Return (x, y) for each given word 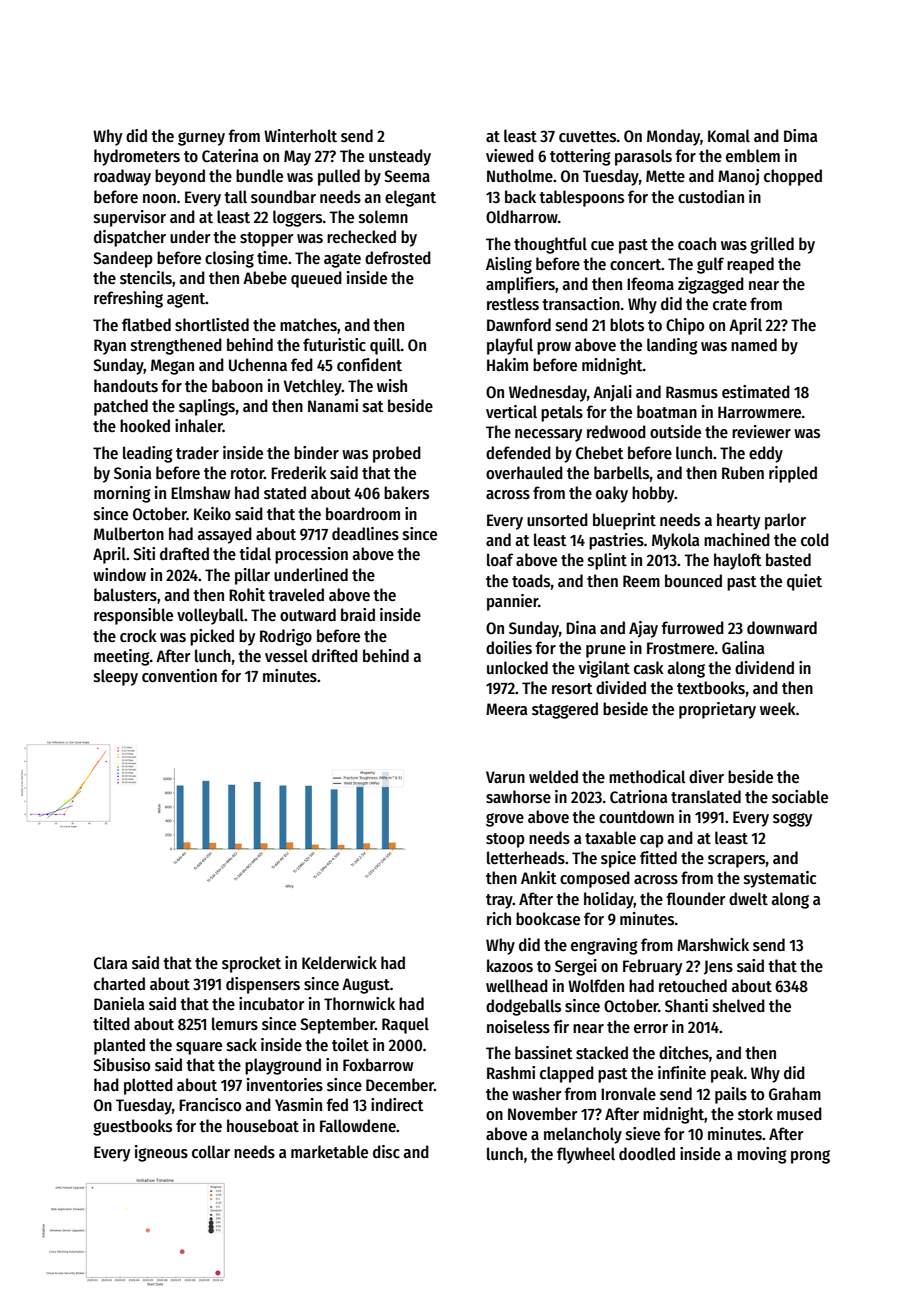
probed (397, 454)
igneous (161, 1153)
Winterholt (300, 136)
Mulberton (129, 534)
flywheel (586, 1155)
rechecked (361, 237)
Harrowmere (759, 412)
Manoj (738, 177)
